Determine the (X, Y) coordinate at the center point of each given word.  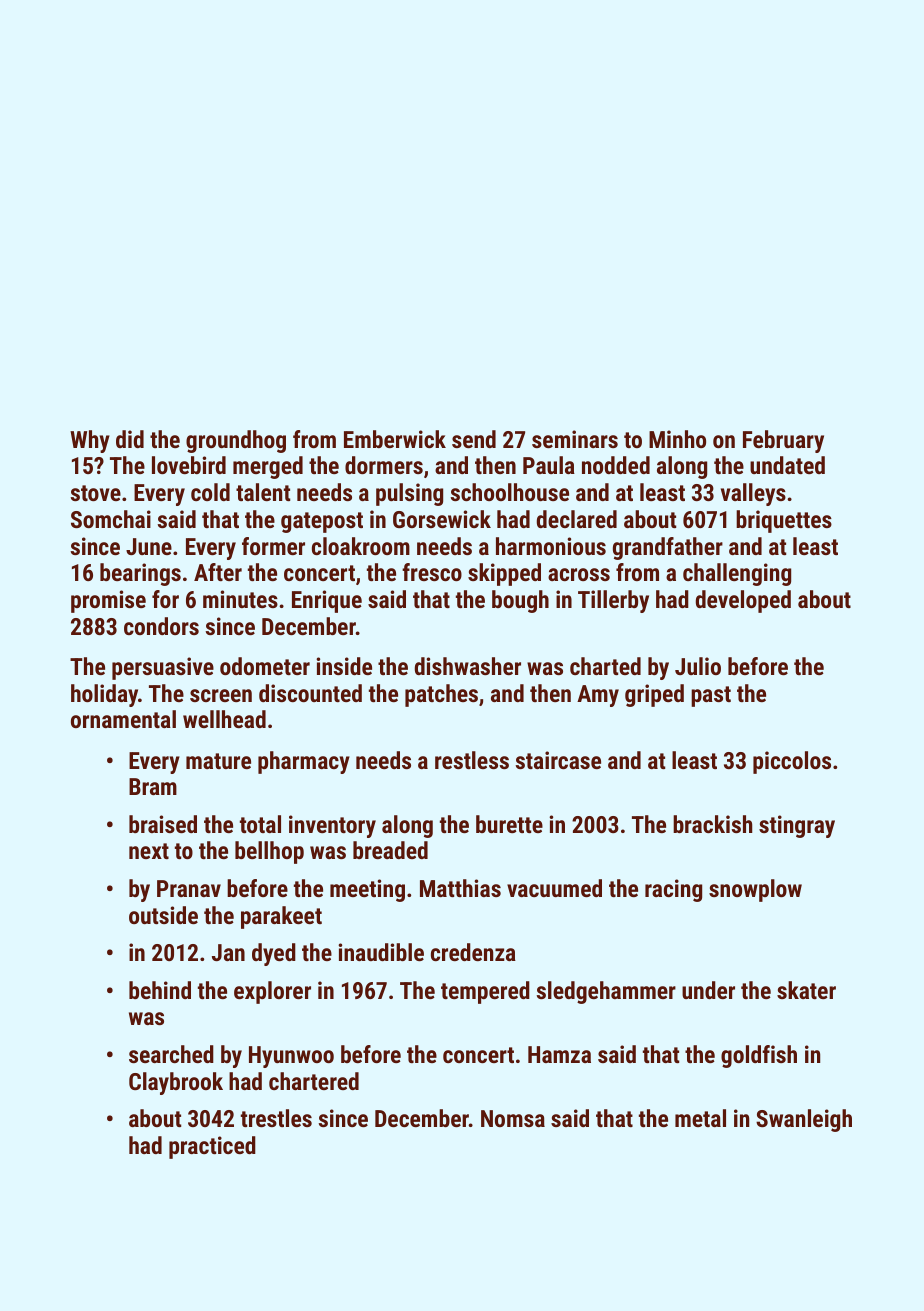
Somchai (111, 519)
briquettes (784, 521)
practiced (212, 1147)
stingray (797, 826)
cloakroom (361, 546)
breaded (390, 850)
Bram (153, 786)
